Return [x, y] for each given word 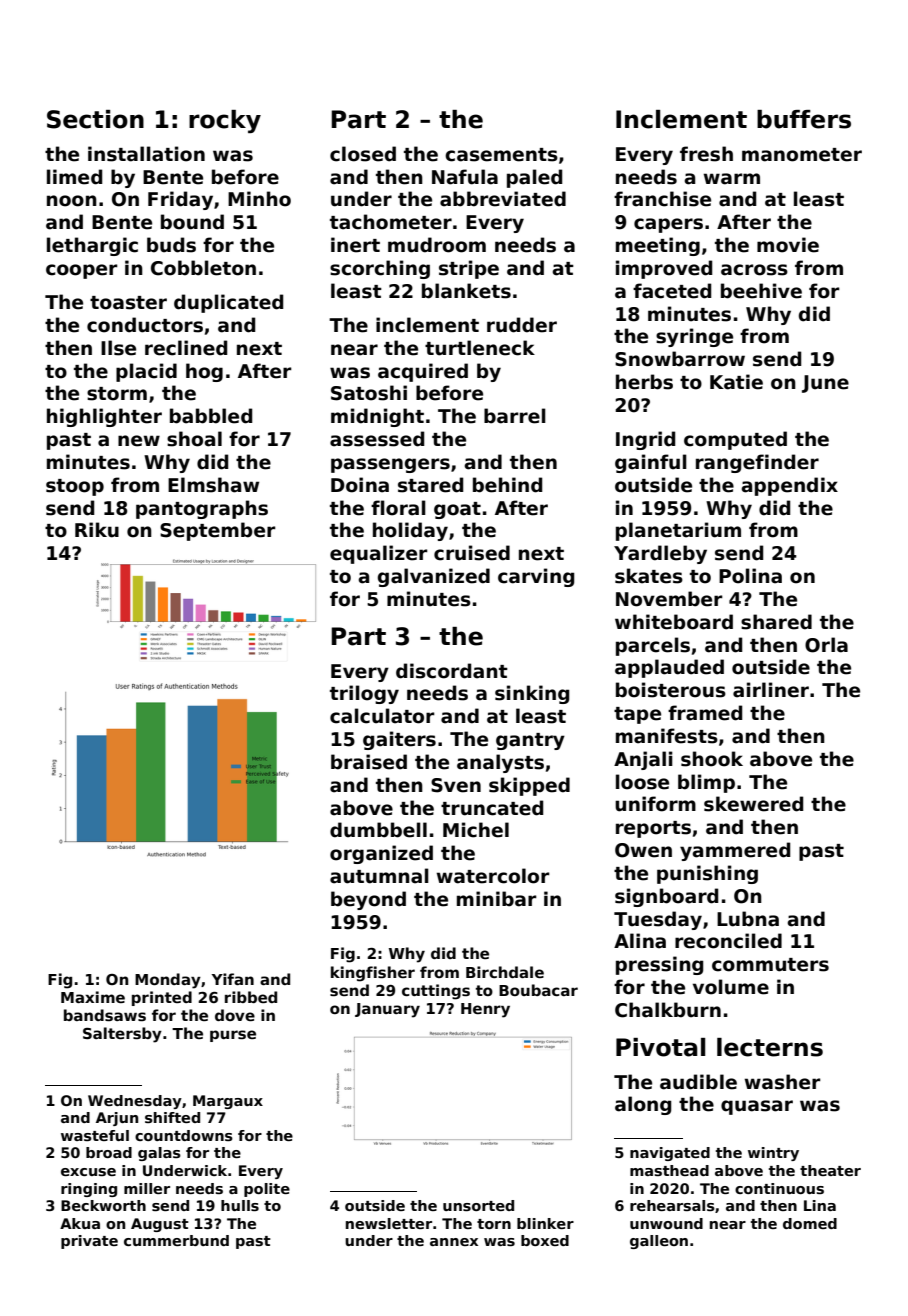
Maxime [93, 997]
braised [369, 762]
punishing [707, 874]
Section [95, 119]
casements [501, 155]
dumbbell [378, 830]
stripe [469, 269]
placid [146, 372]
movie [788, 245]
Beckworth [103, 1205]
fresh [706, 154]
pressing [659, 965]
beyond [368, 900]
